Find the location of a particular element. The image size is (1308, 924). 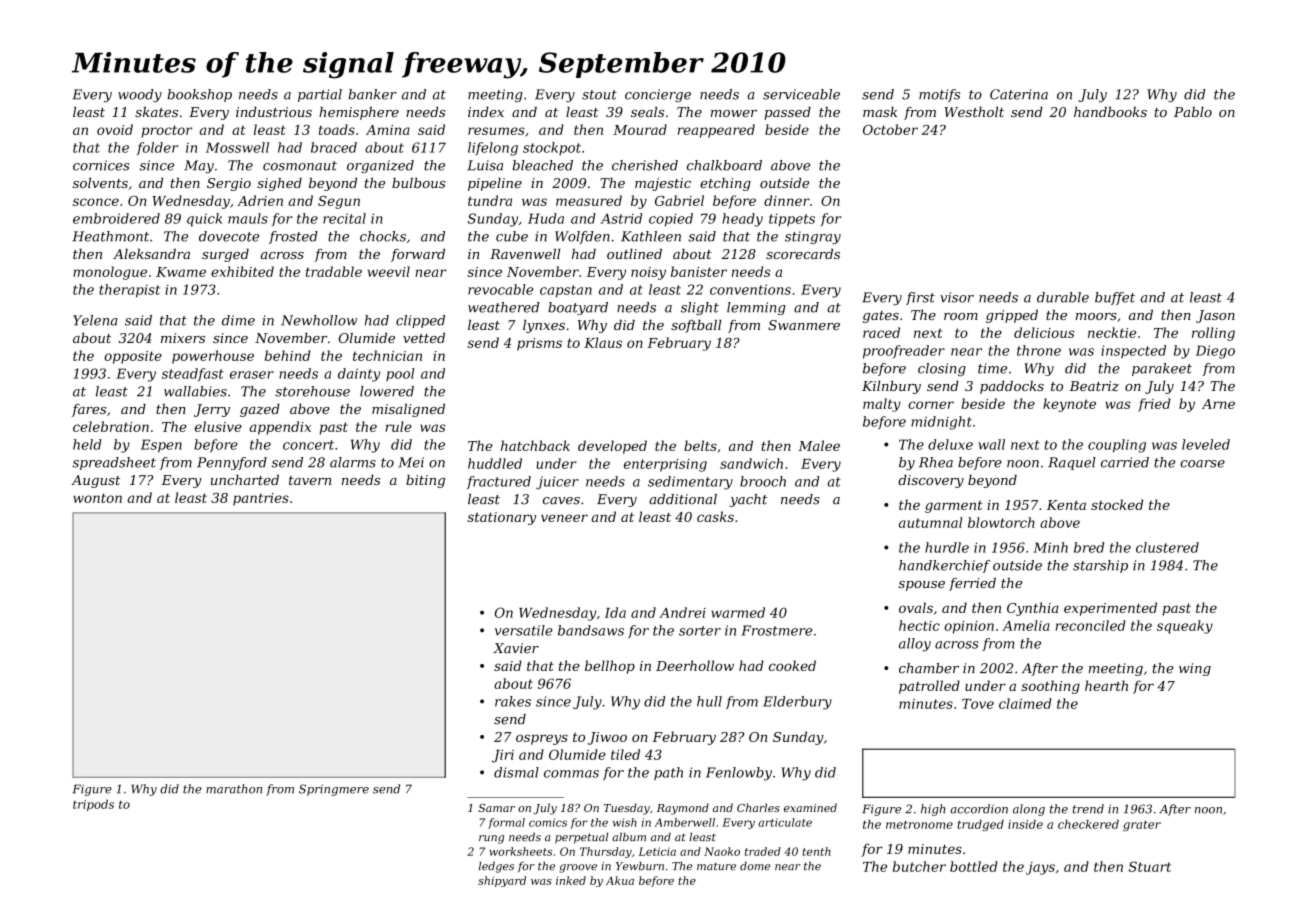

leveled is located at coordinates (1206, 444).
